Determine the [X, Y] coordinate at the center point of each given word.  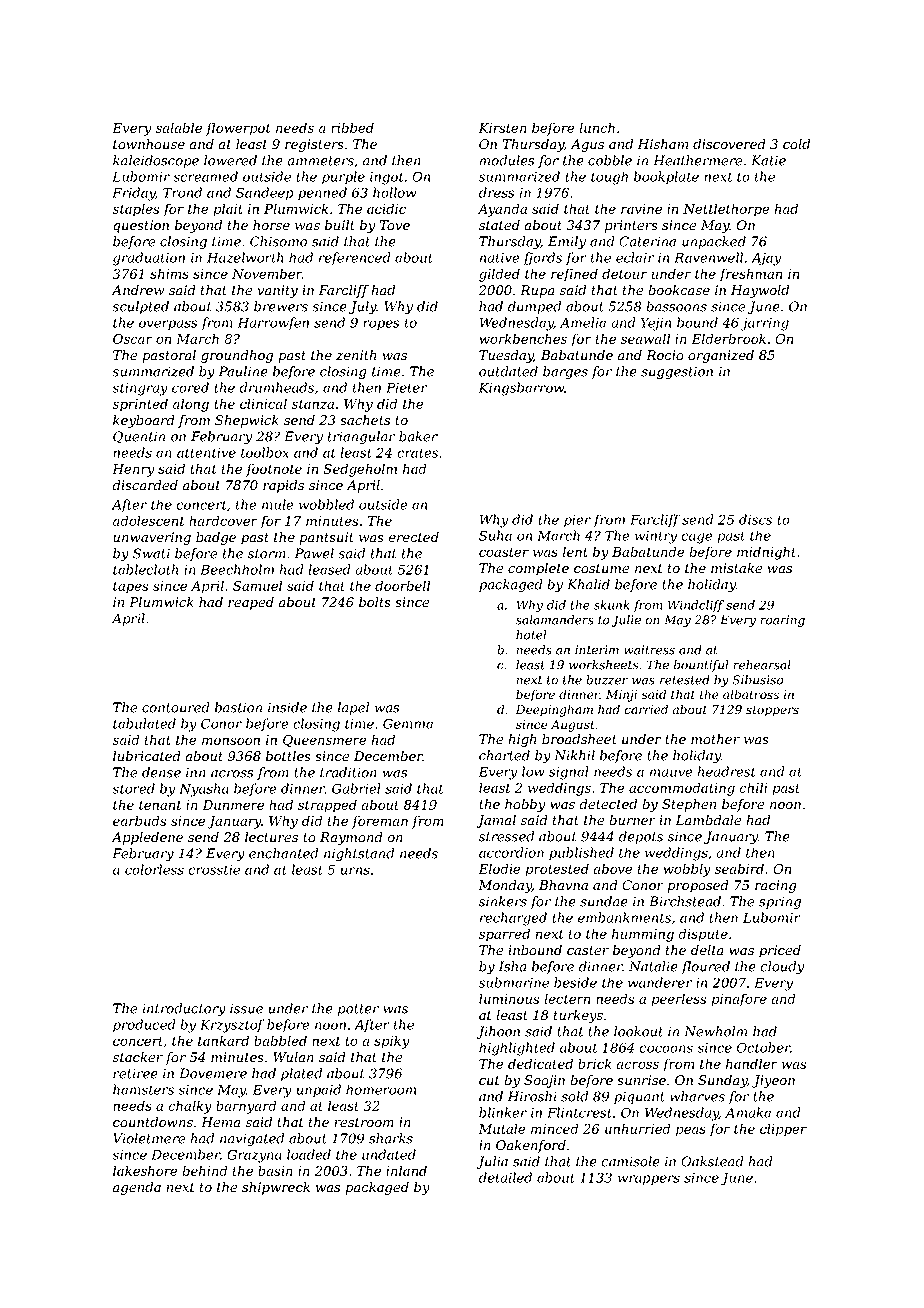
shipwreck [276, 1188]
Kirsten [502, 128]
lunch [597, 127]
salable [178, 127]
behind [205, 1170]
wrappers [649, 1180]
